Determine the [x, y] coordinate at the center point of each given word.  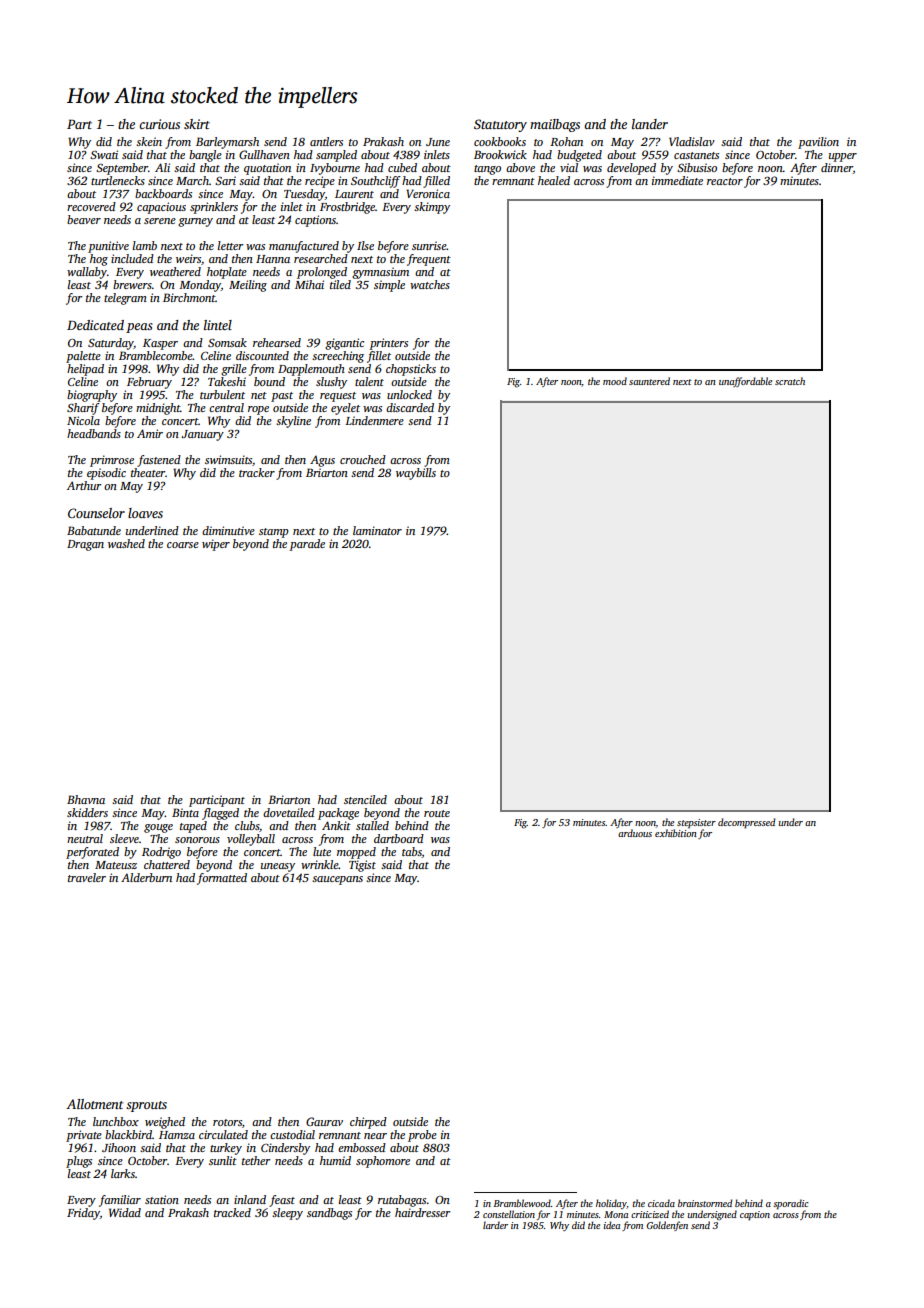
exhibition [676, 833]
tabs [412, 852]
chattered [167, 864]
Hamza [177, 1135]
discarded [410, 407]
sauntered [649, 381]
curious [159, 124]
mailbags [555, 125]
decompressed [747, 823]
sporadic [791, 1204]
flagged [220, 814]
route [437, 813]
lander [650, 124]
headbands [94, 433]
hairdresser [422, 1212]
